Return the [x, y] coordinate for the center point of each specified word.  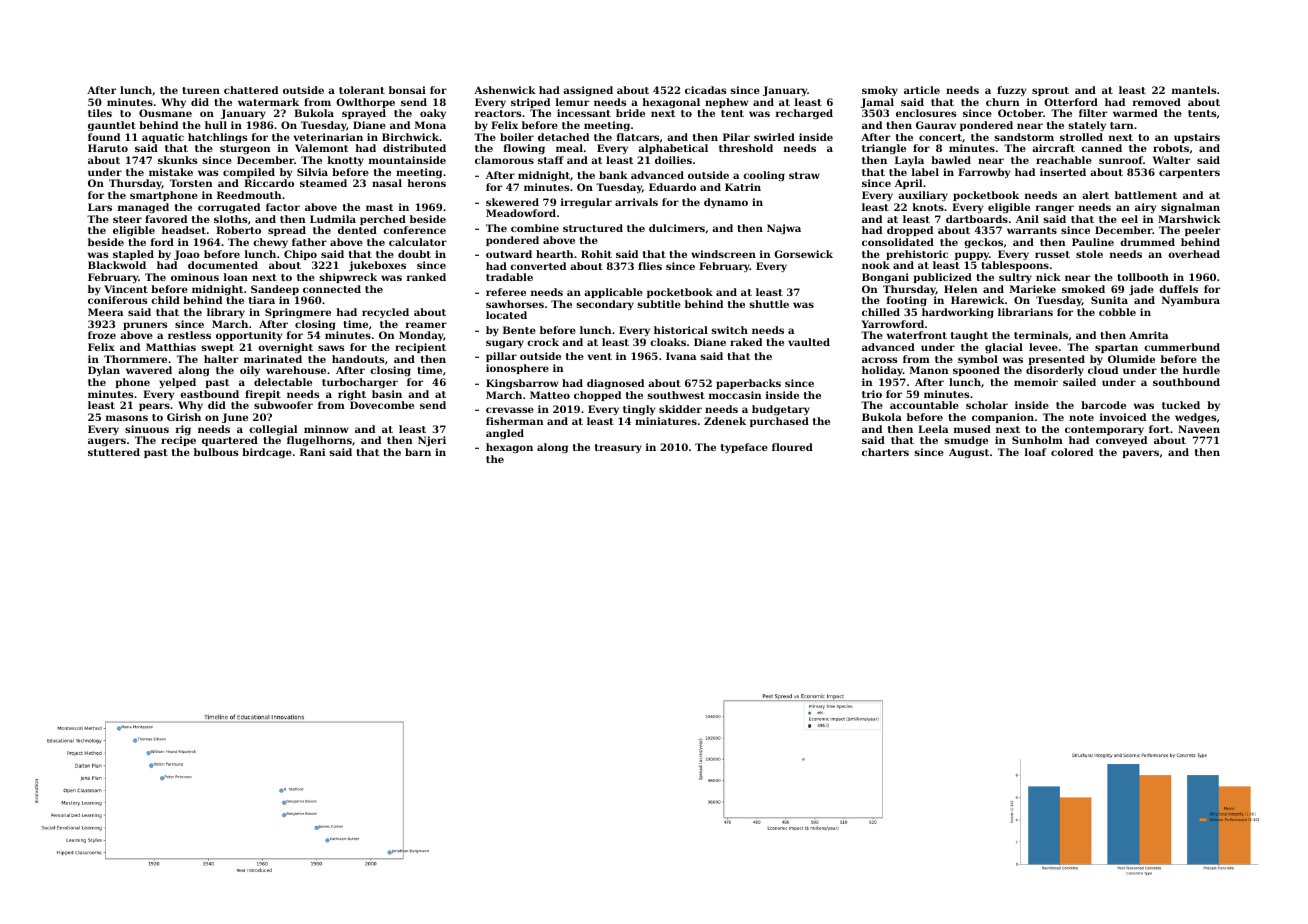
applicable [613, 293]
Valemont [321, 148]
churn [1002, 102]
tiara [262, 300]
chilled [881, 312]
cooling [764, 176]
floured [792, 447]
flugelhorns [319, 441]
